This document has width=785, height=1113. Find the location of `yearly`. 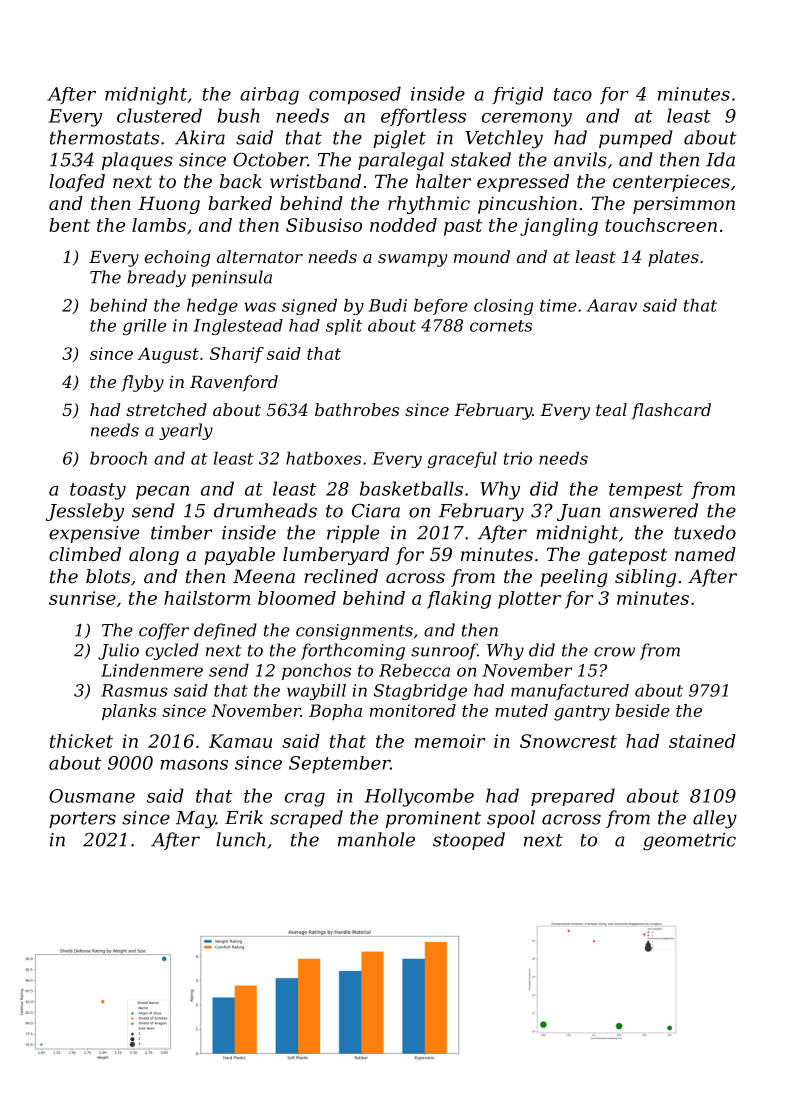

yearly is located at coordinates (186, 431).
